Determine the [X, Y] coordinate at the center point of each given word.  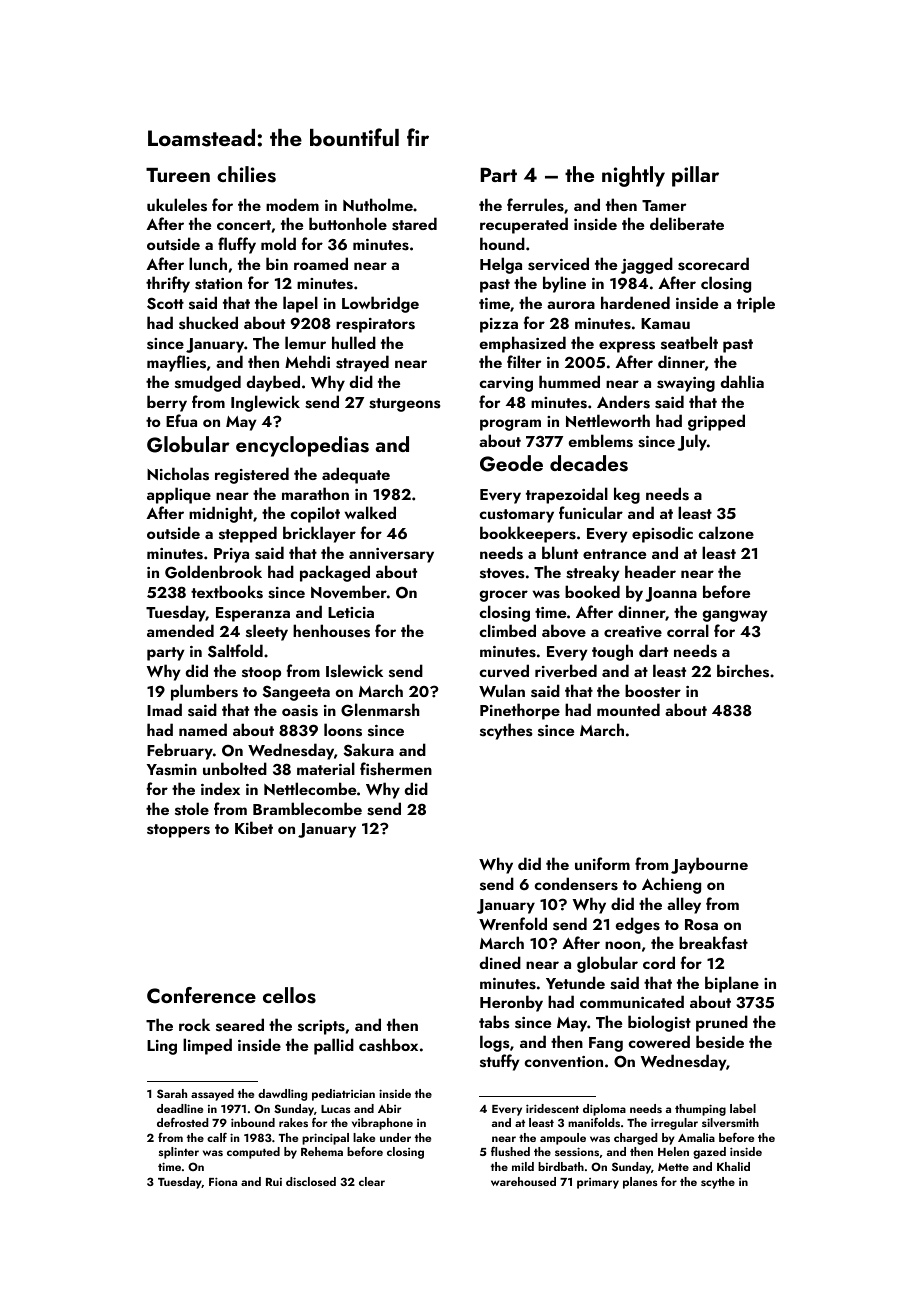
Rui [274, 1182]
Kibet [254, 827]
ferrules [535, 205]
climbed [507, 630]
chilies [246, 174]
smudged [208, 383]
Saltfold [235, 651]
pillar [695, 176]
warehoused [523, 1181]
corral [688, 630]
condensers [576, 884]
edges [638, 925]
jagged [647, 265]
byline [564, 284]
